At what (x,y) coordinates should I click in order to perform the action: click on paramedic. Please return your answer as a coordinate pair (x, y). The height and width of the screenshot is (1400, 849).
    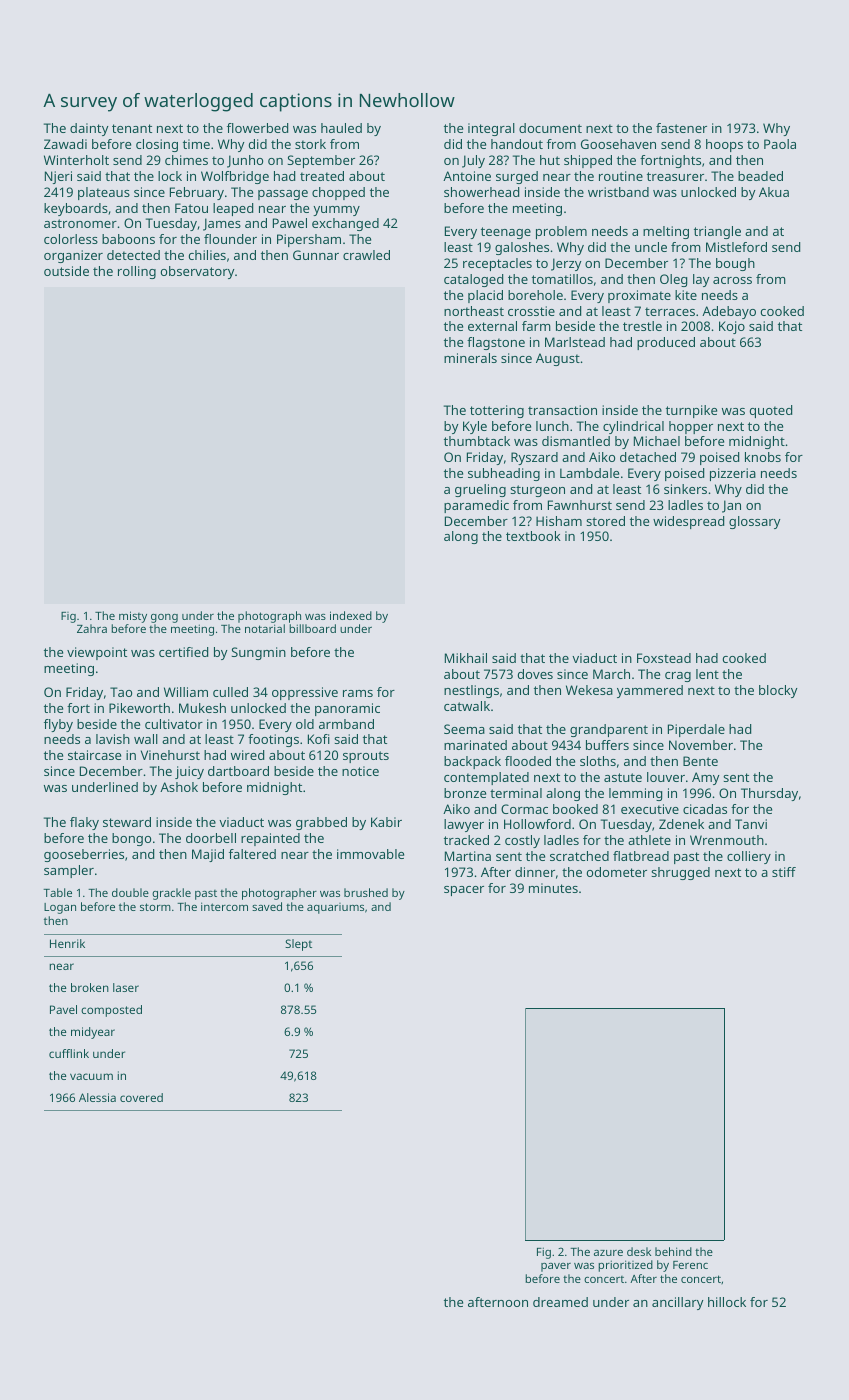
    Looking at the image, I should click on (476, 506).
